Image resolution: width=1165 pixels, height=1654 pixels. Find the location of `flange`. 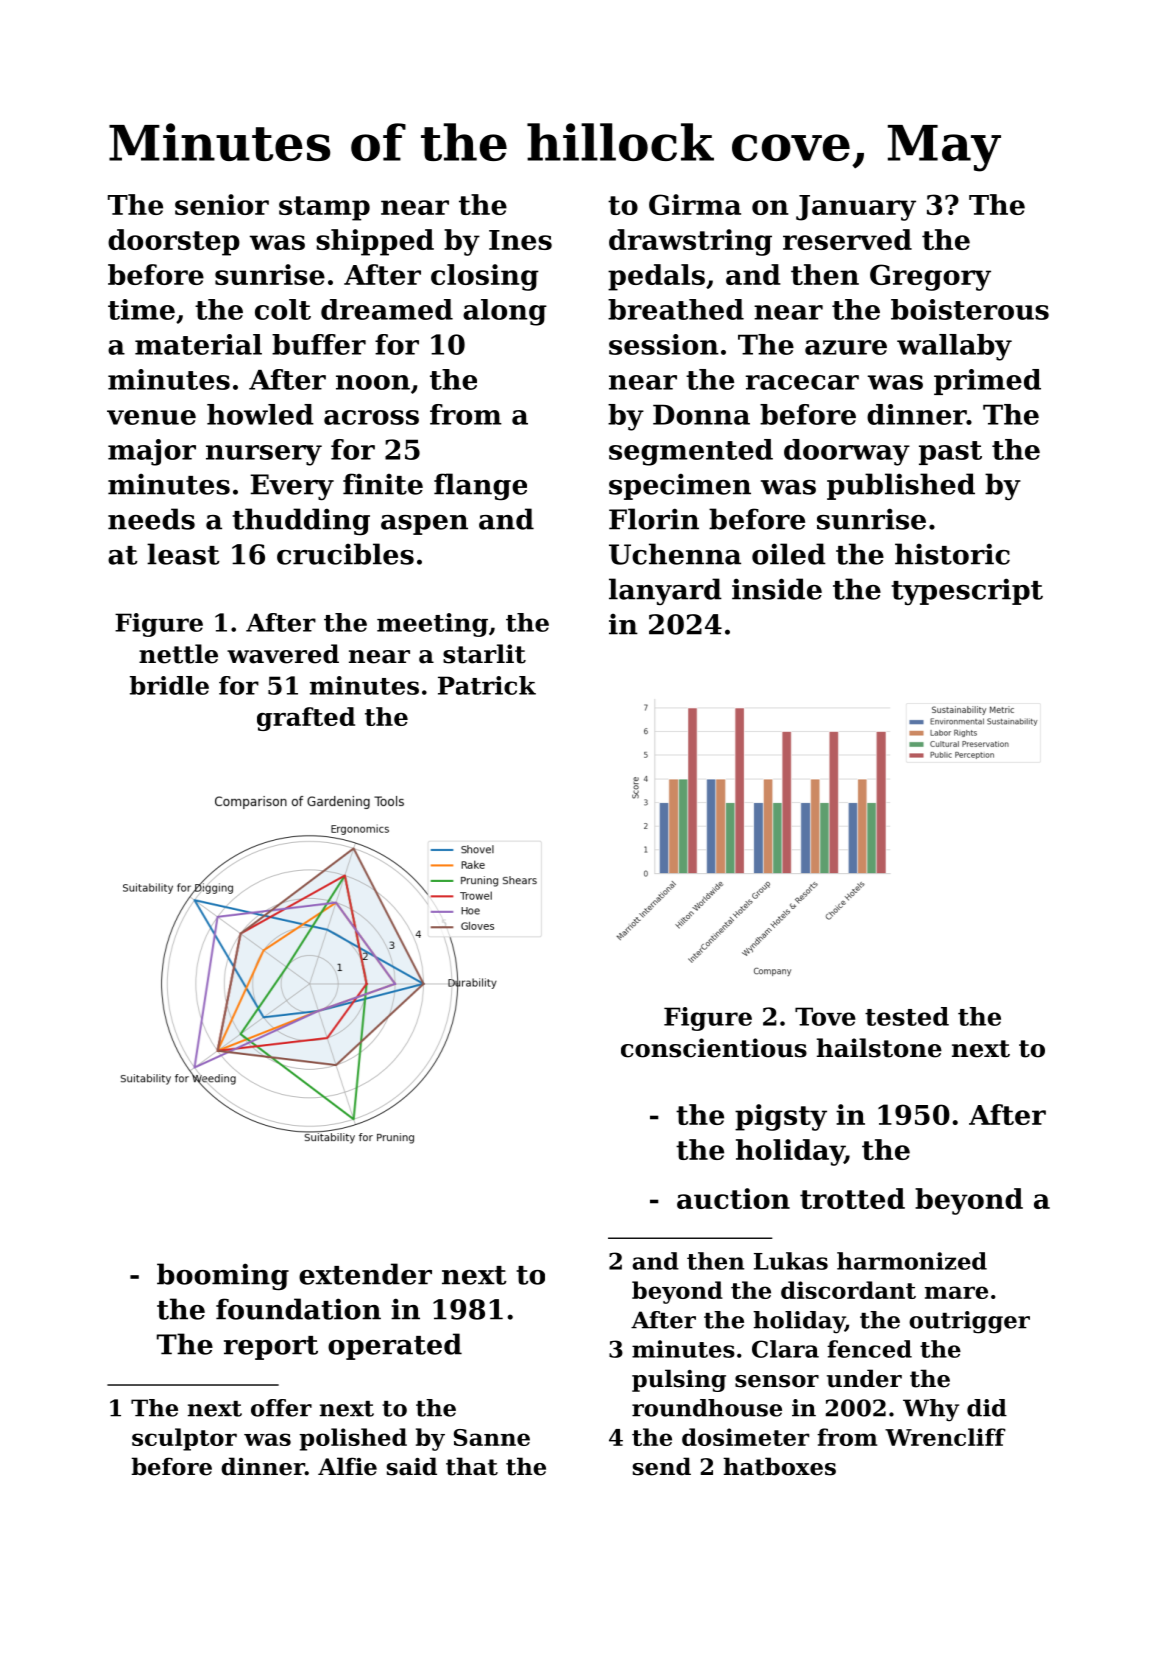

flange is located at coordinates (480, 486).
